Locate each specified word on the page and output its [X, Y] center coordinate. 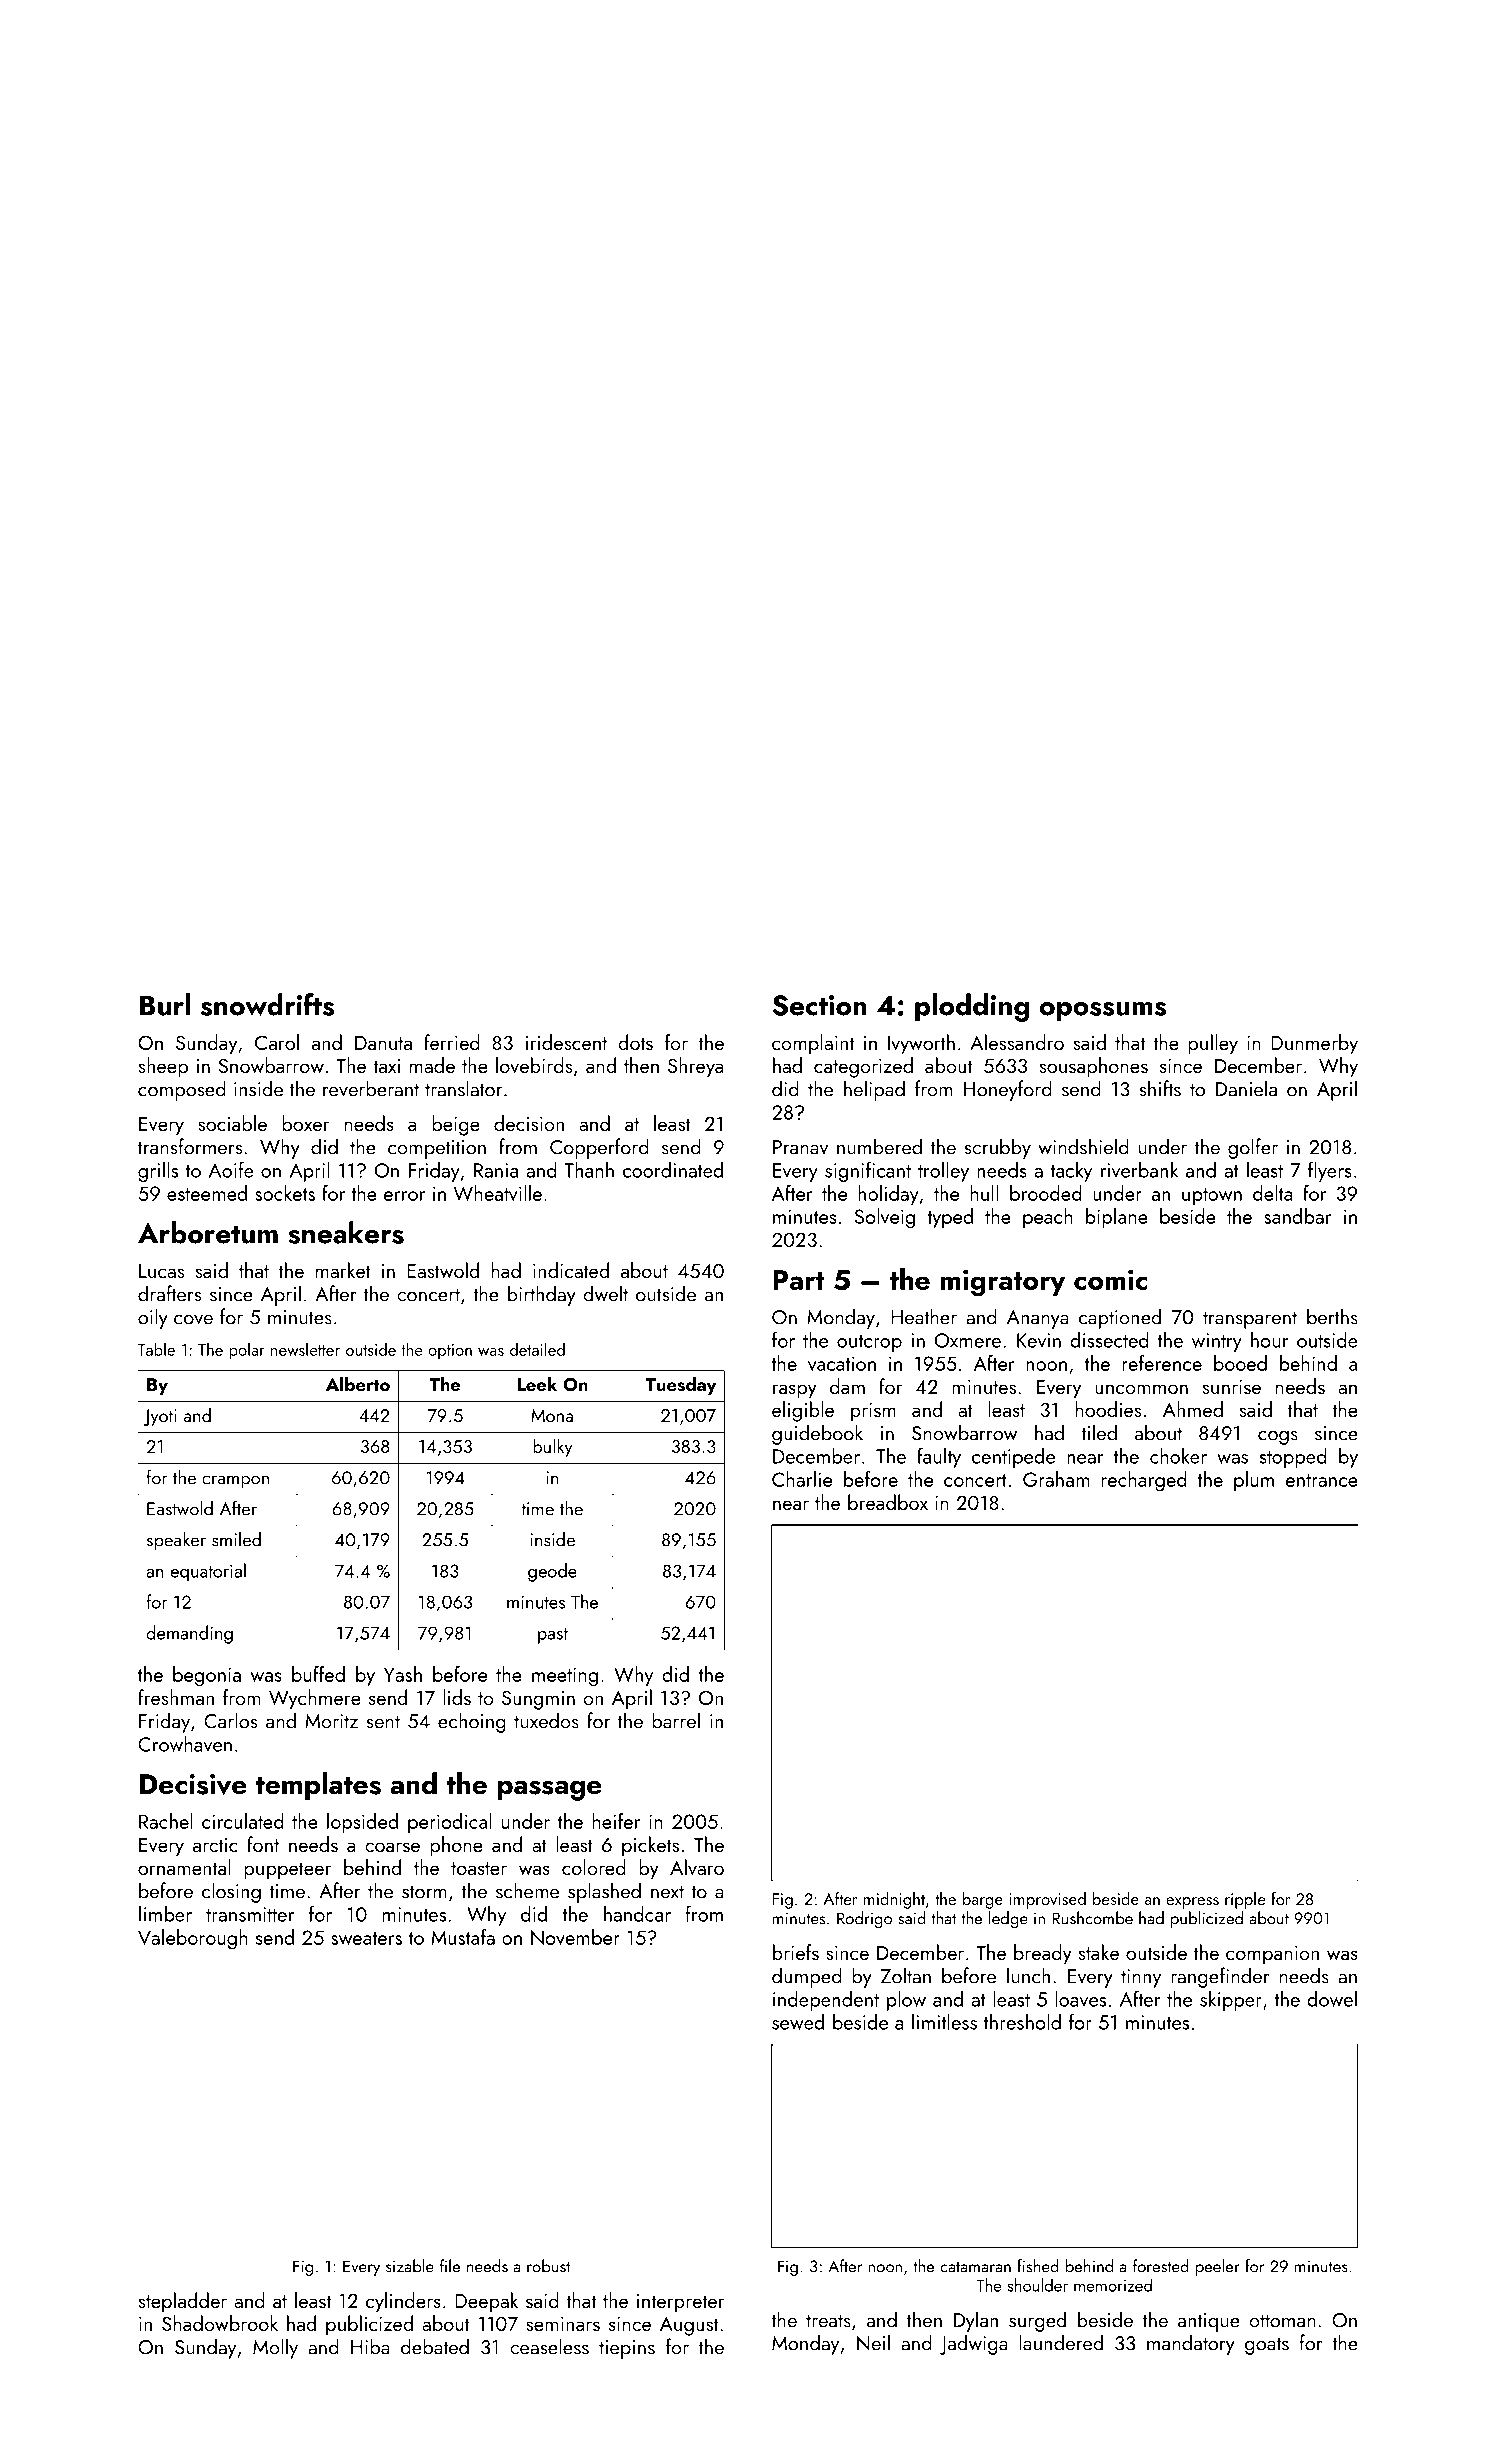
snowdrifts [267, 1004]
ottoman [1282, 2321]
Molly [275, 2348]
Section [819, 1005]
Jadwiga [974, 2344]
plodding [972, 1007]
